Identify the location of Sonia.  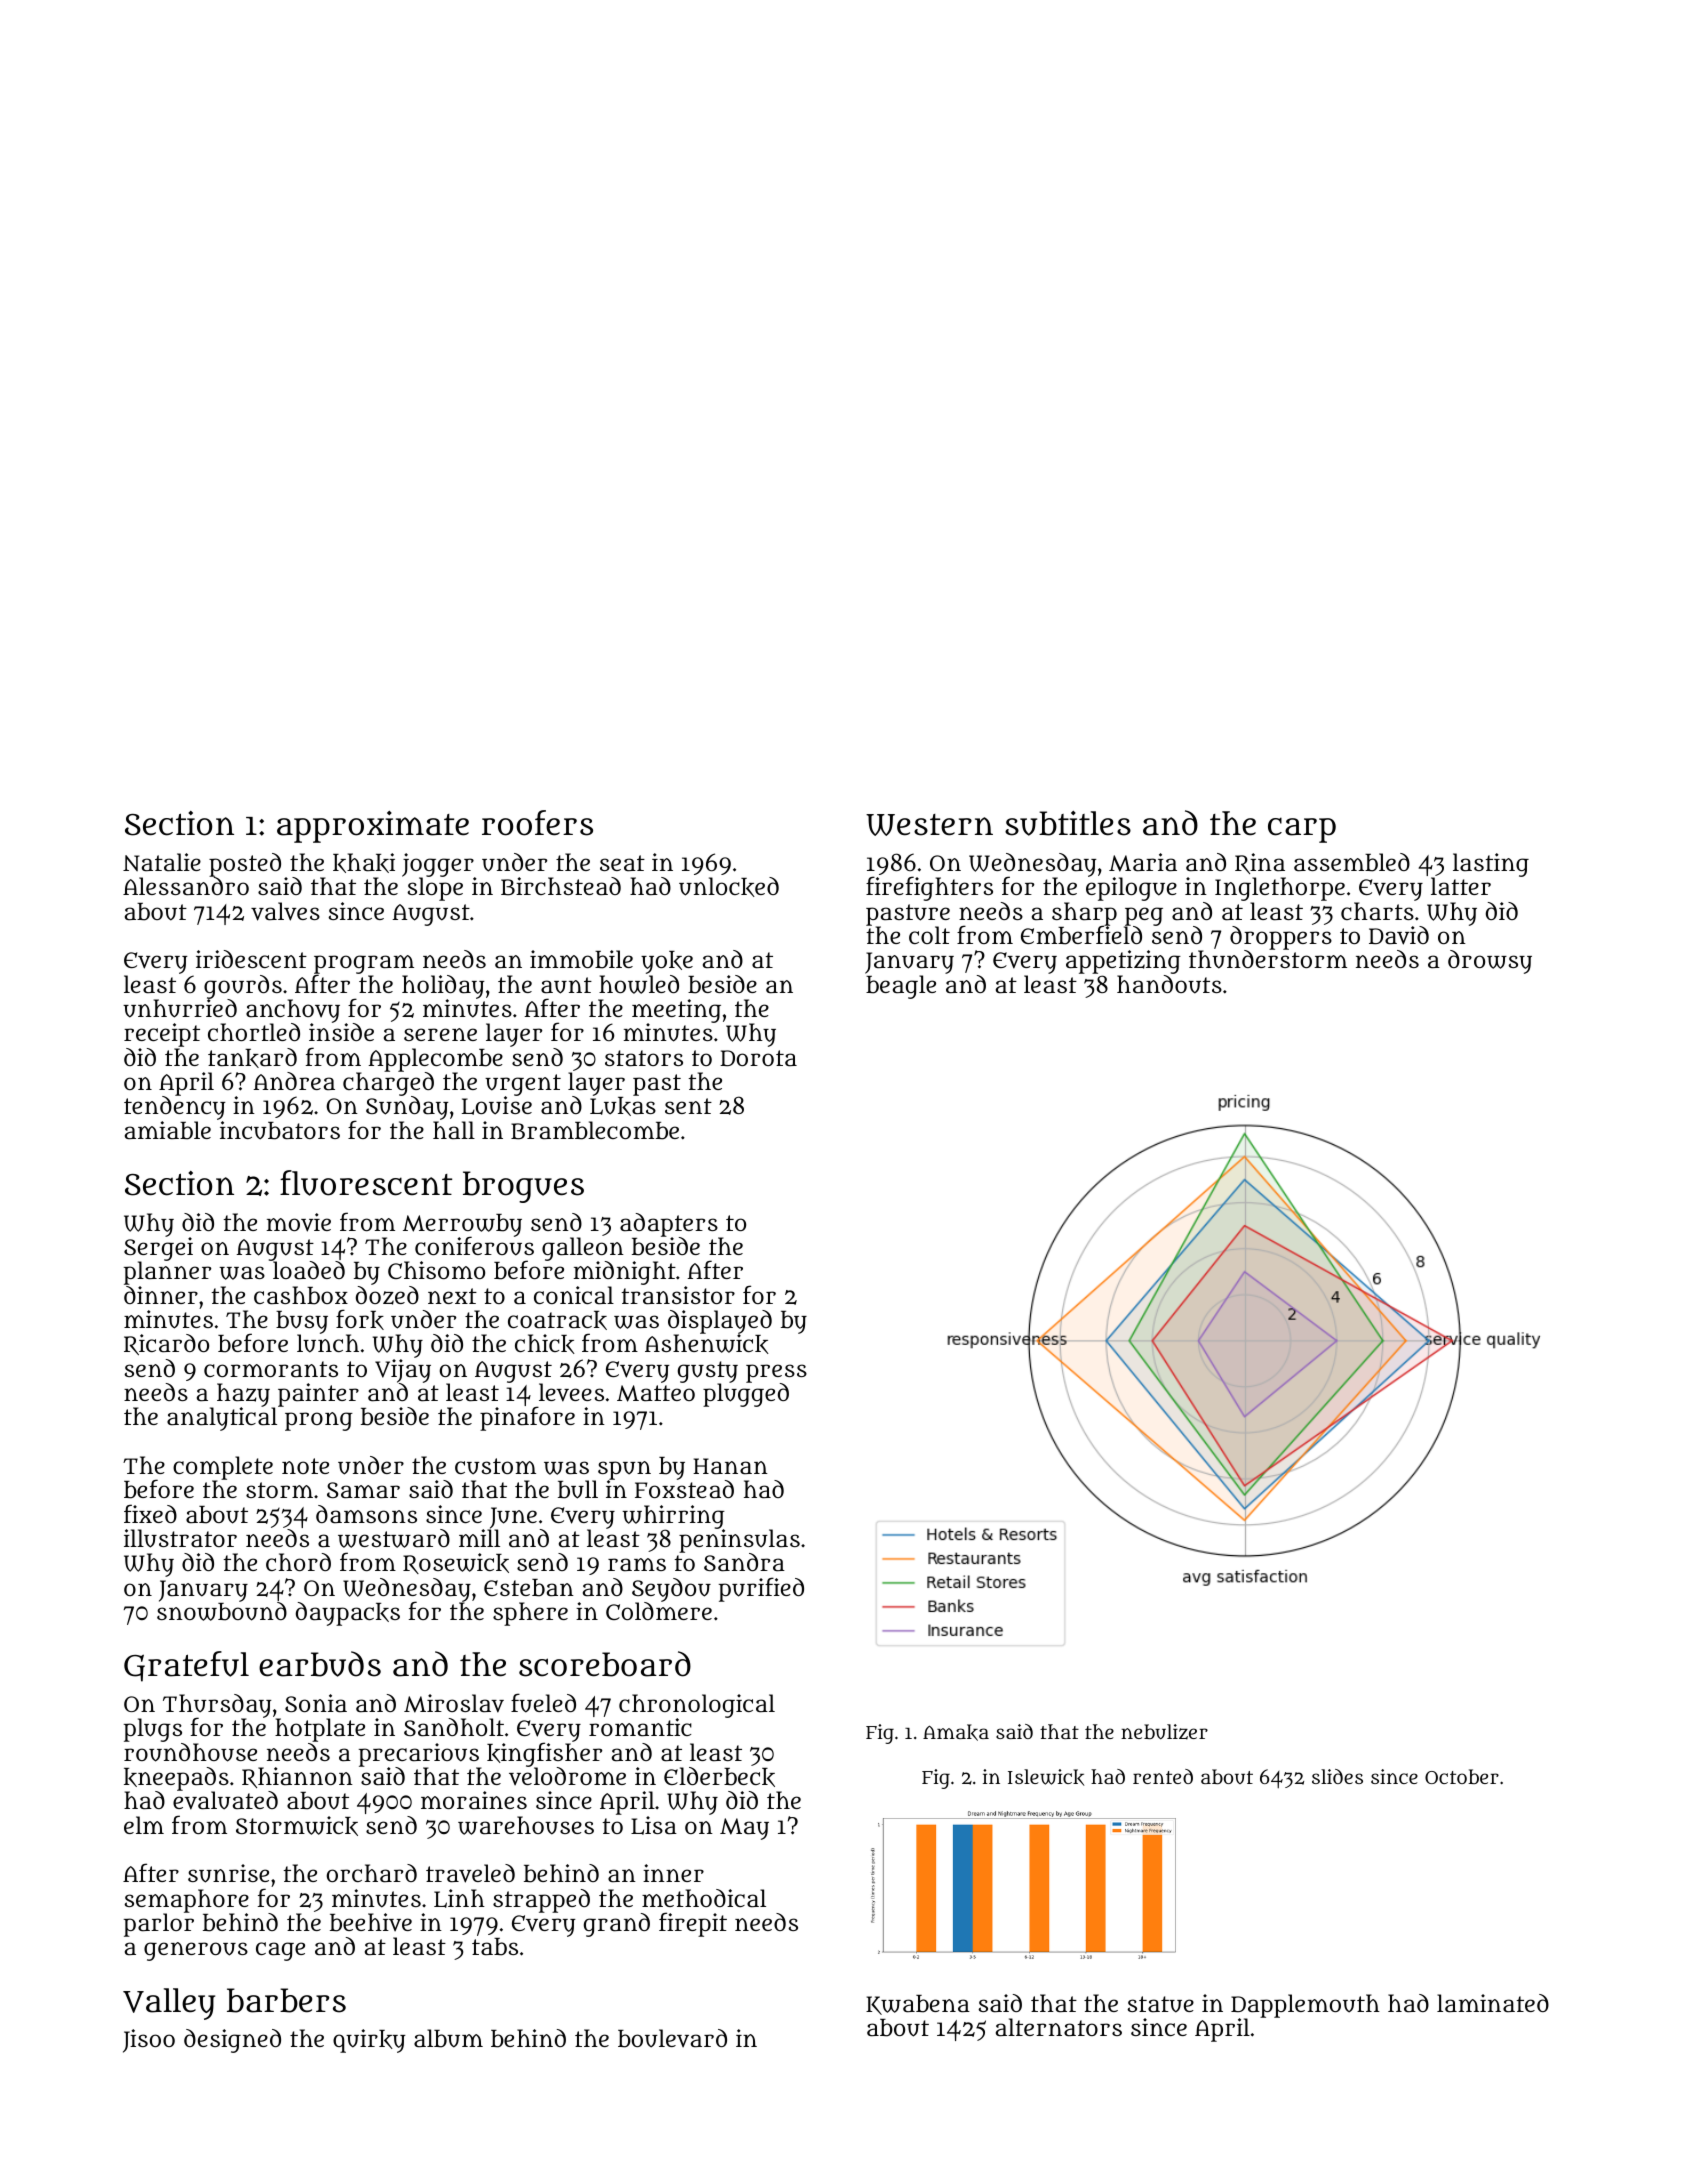
(316, 1703).
